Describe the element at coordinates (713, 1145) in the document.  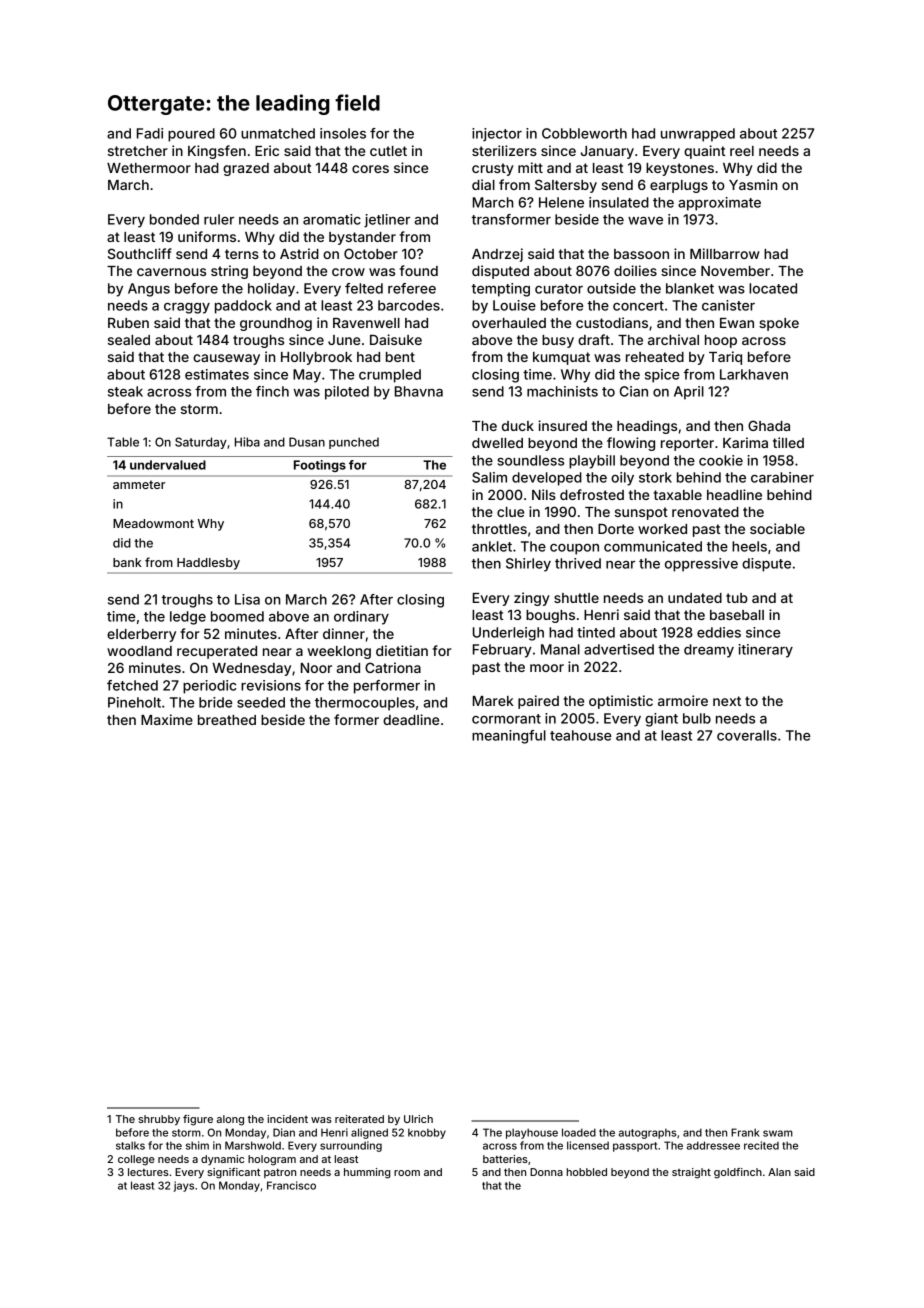
I see `addressee` at that location.
